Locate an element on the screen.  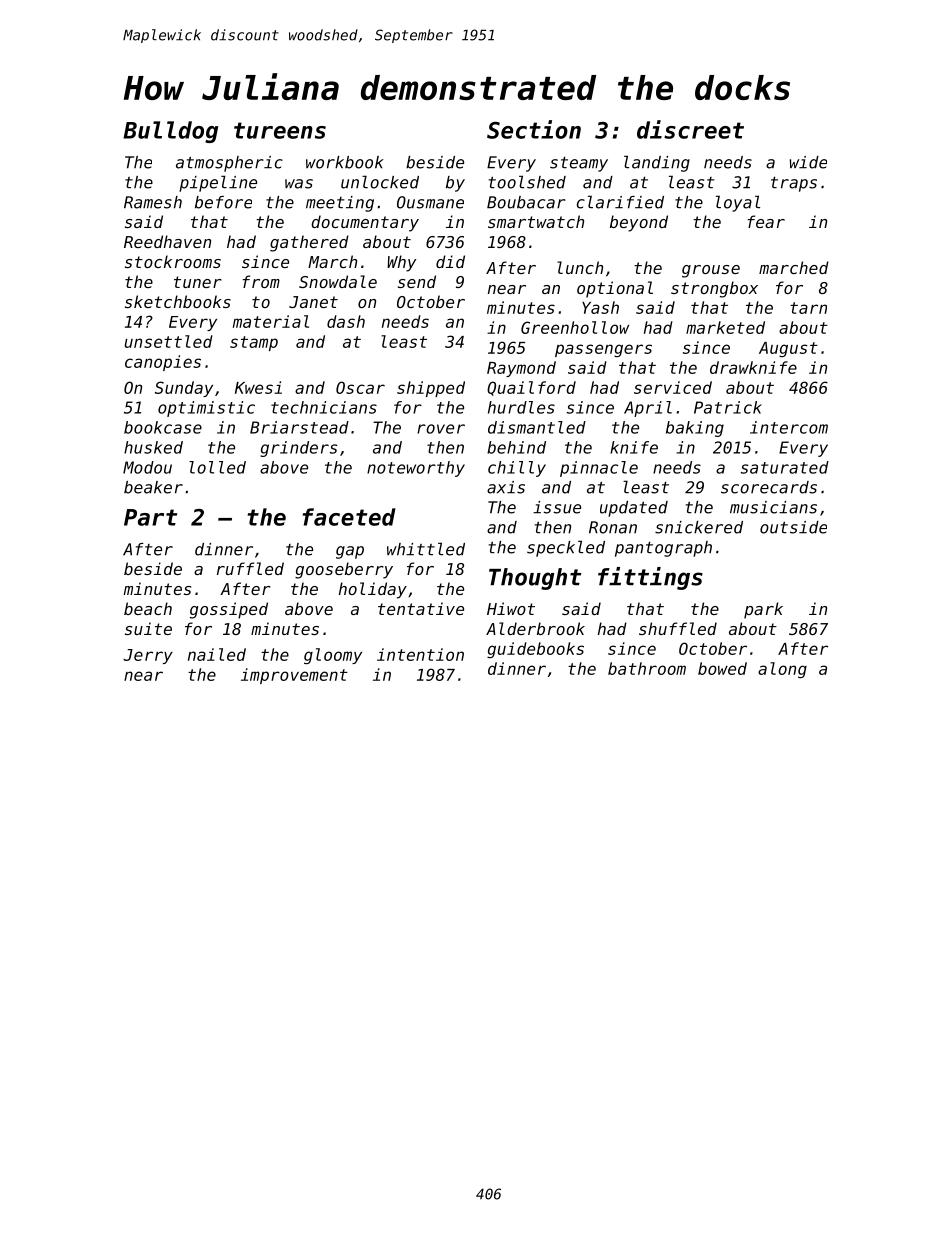
tentative is located at coordinates (421, 608).
